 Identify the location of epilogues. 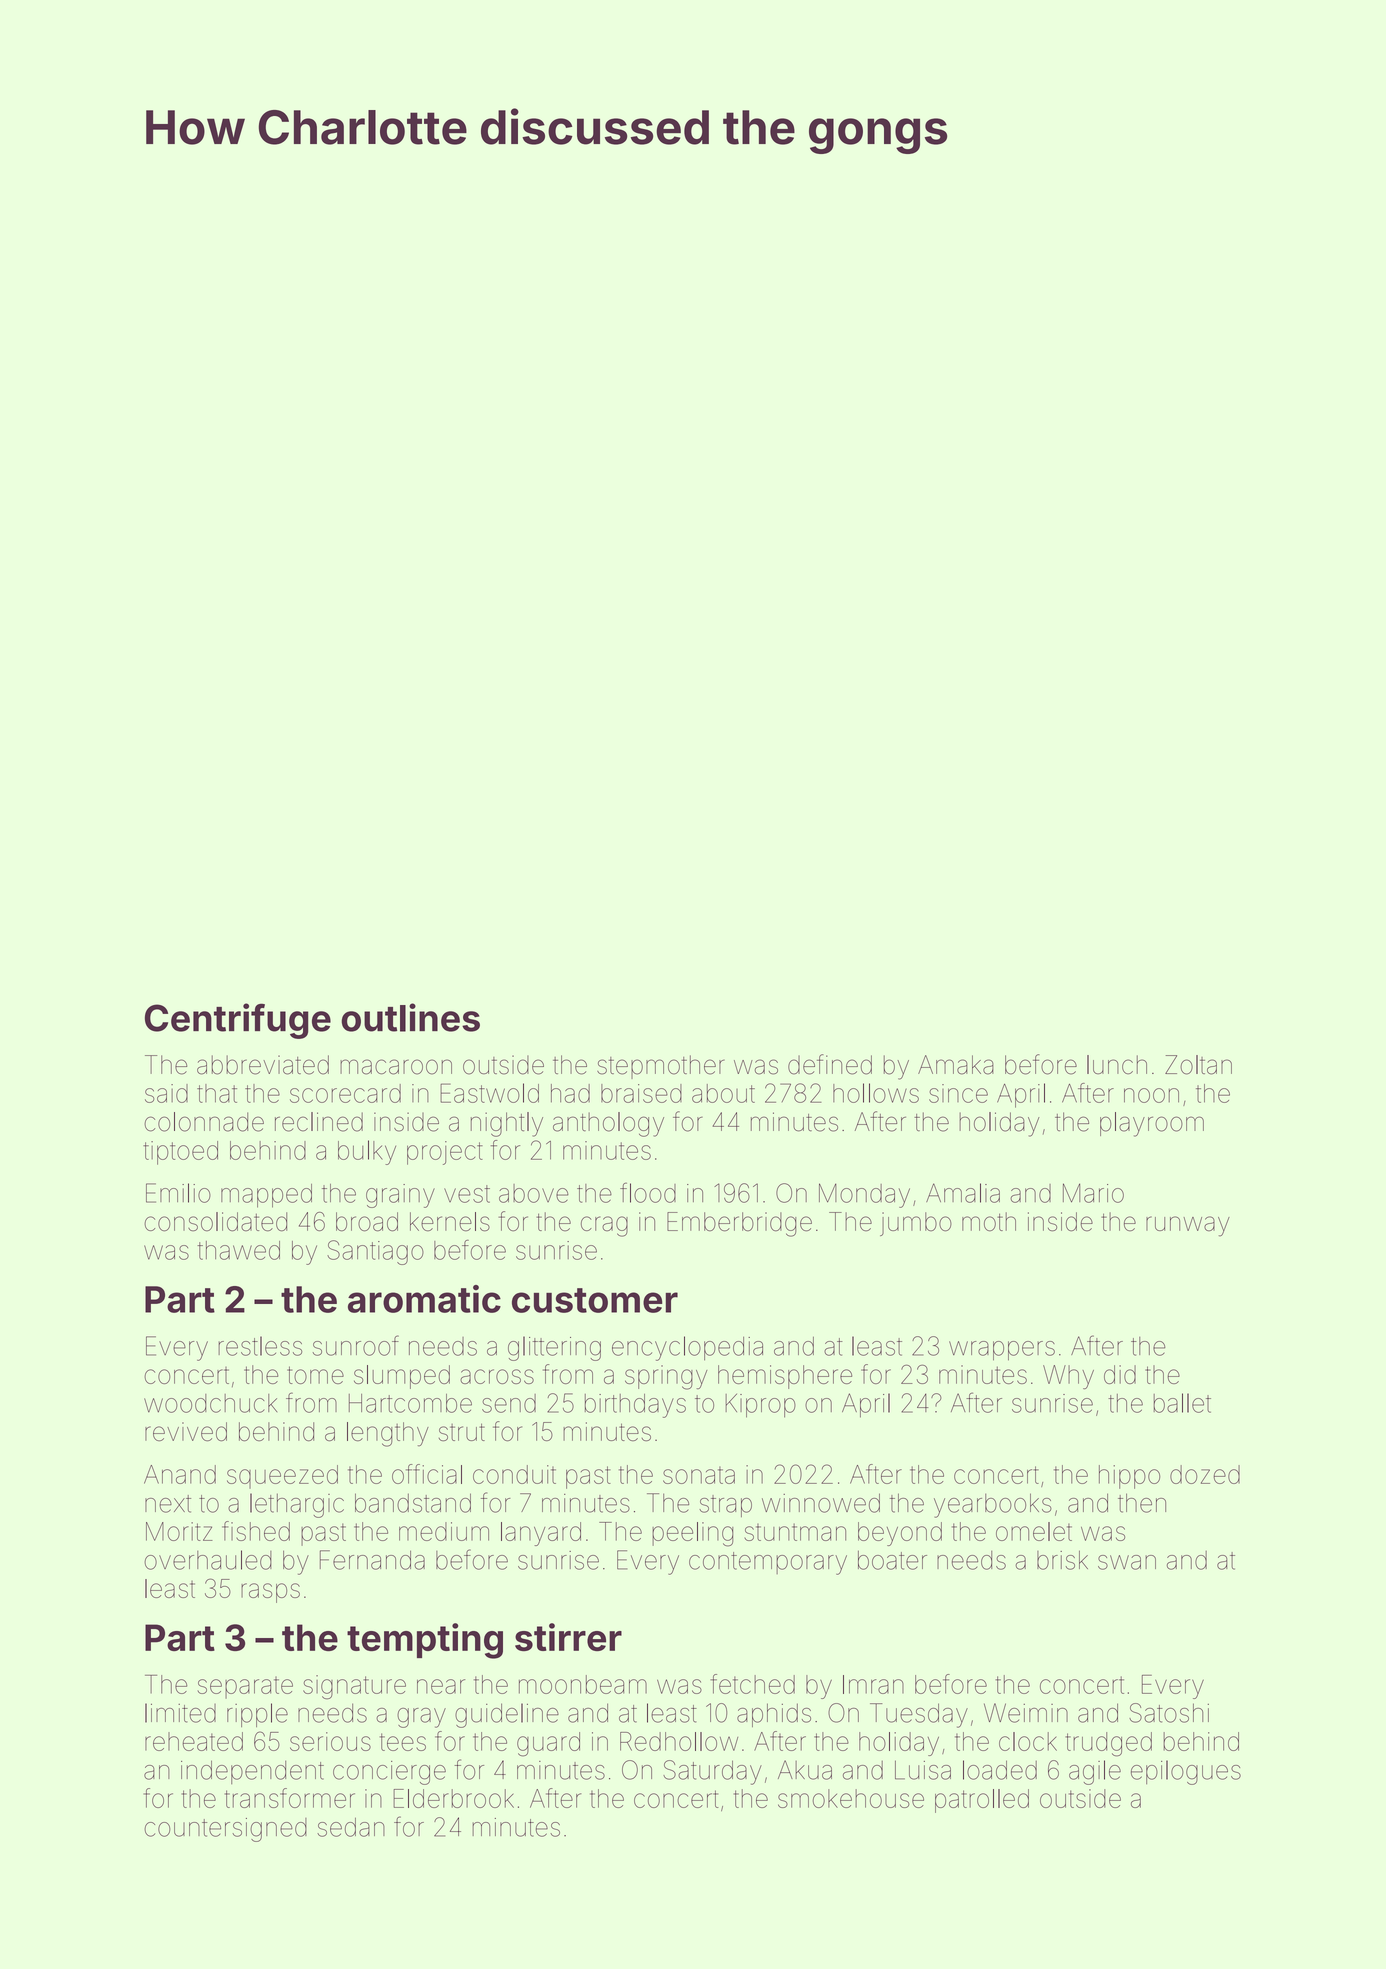
(1186, 1772).
